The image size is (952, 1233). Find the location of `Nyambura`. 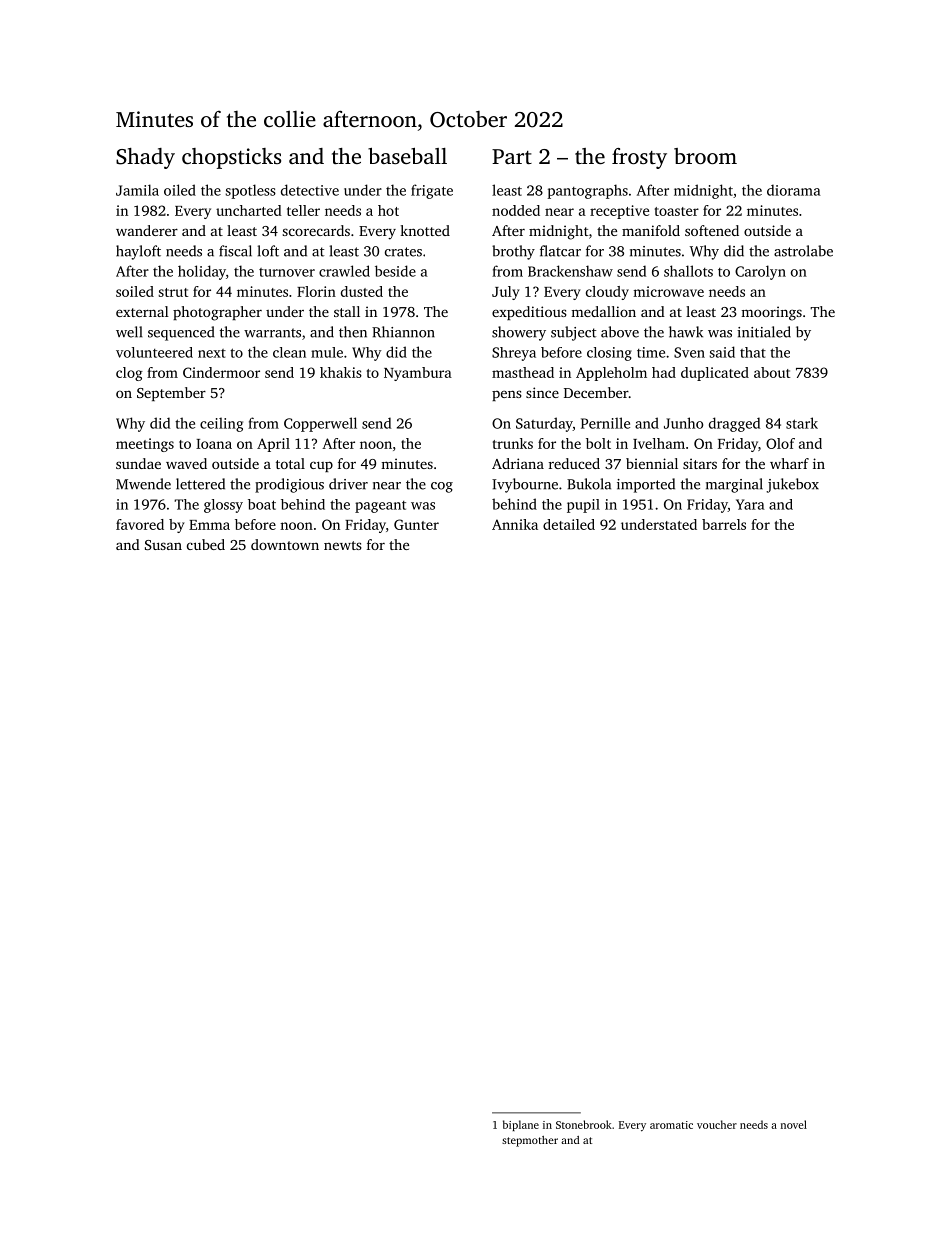

Nyambura is located at coordinates (418, 374).
